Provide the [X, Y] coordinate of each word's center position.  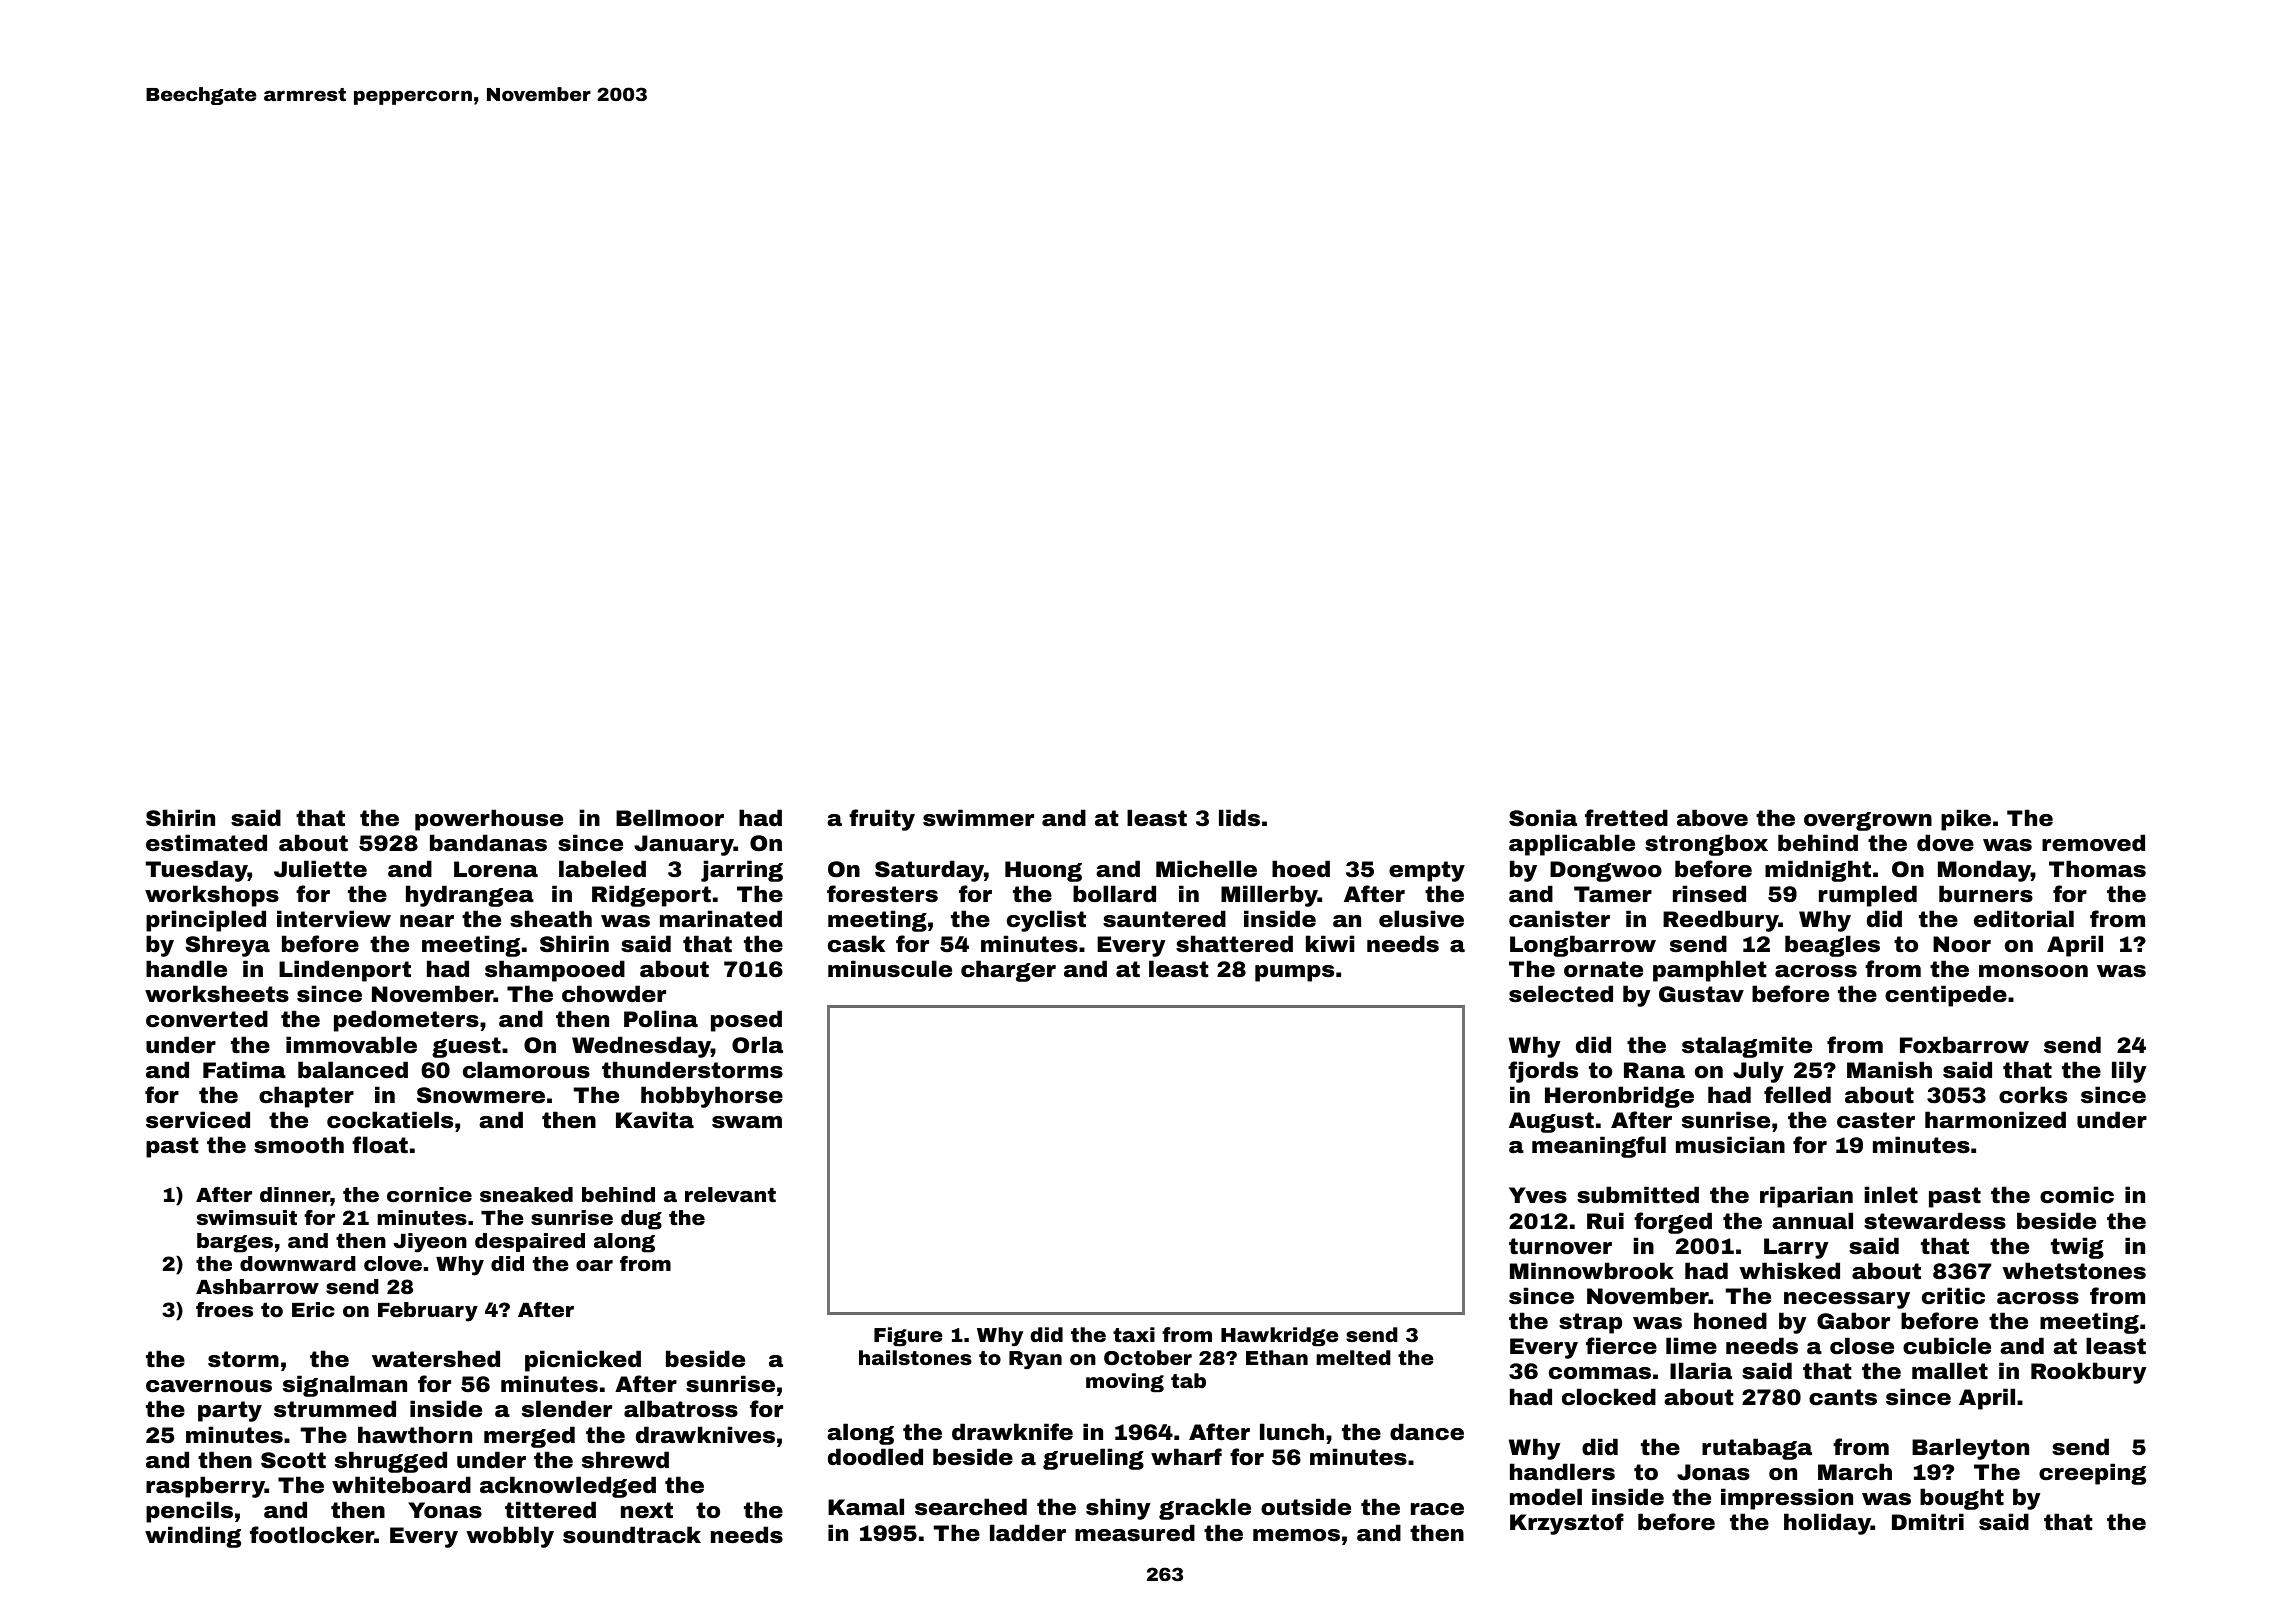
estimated [206, 843]
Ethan [1277, 1357]
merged [529, 1437]
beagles [1832, 946]
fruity [882, 820]
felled [1797, 1095]
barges [235, 1243]
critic [1953, 1296]
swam [747, 1122]
